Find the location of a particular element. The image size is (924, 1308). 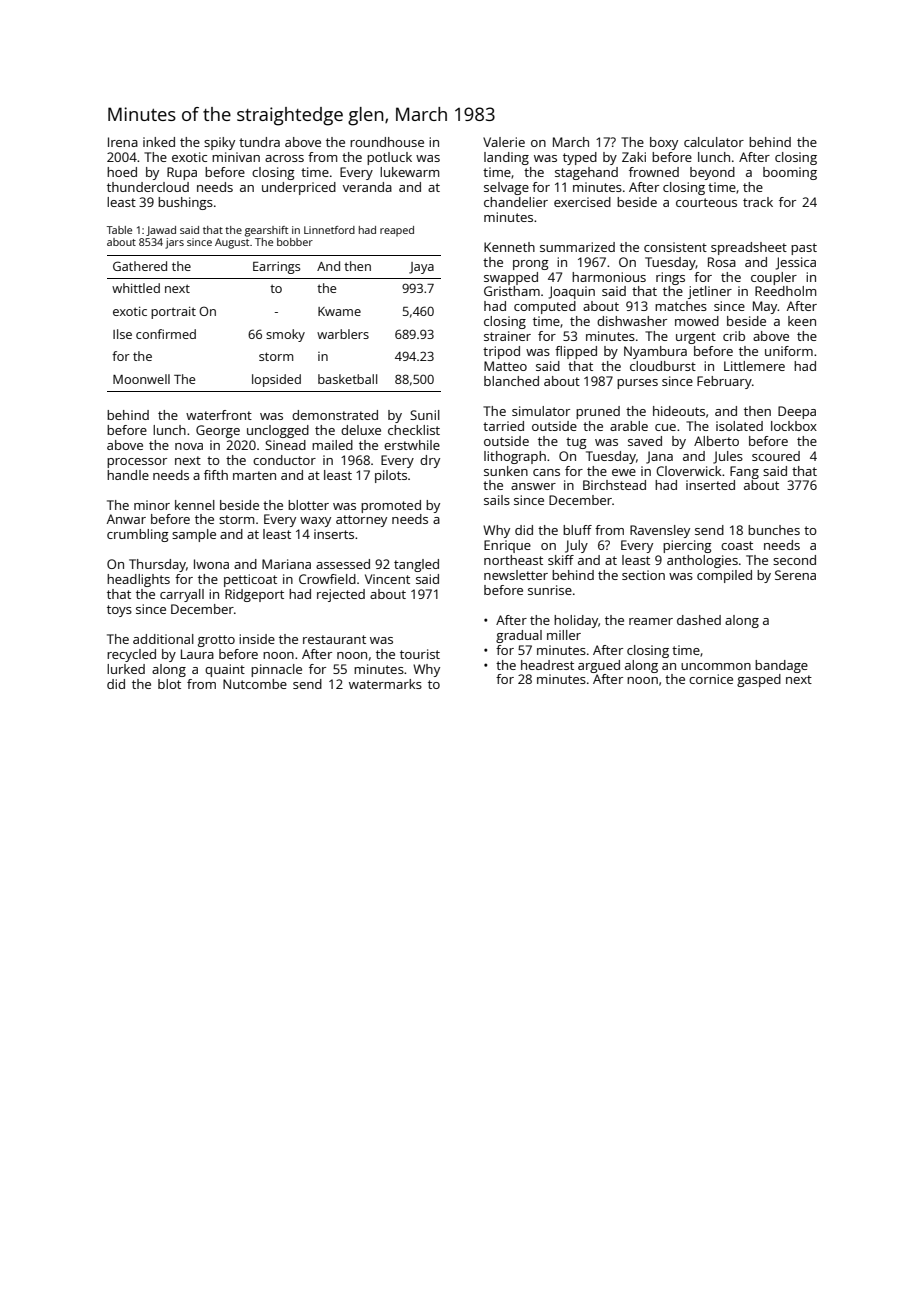

bandage is located at coordinates (781, 666).
